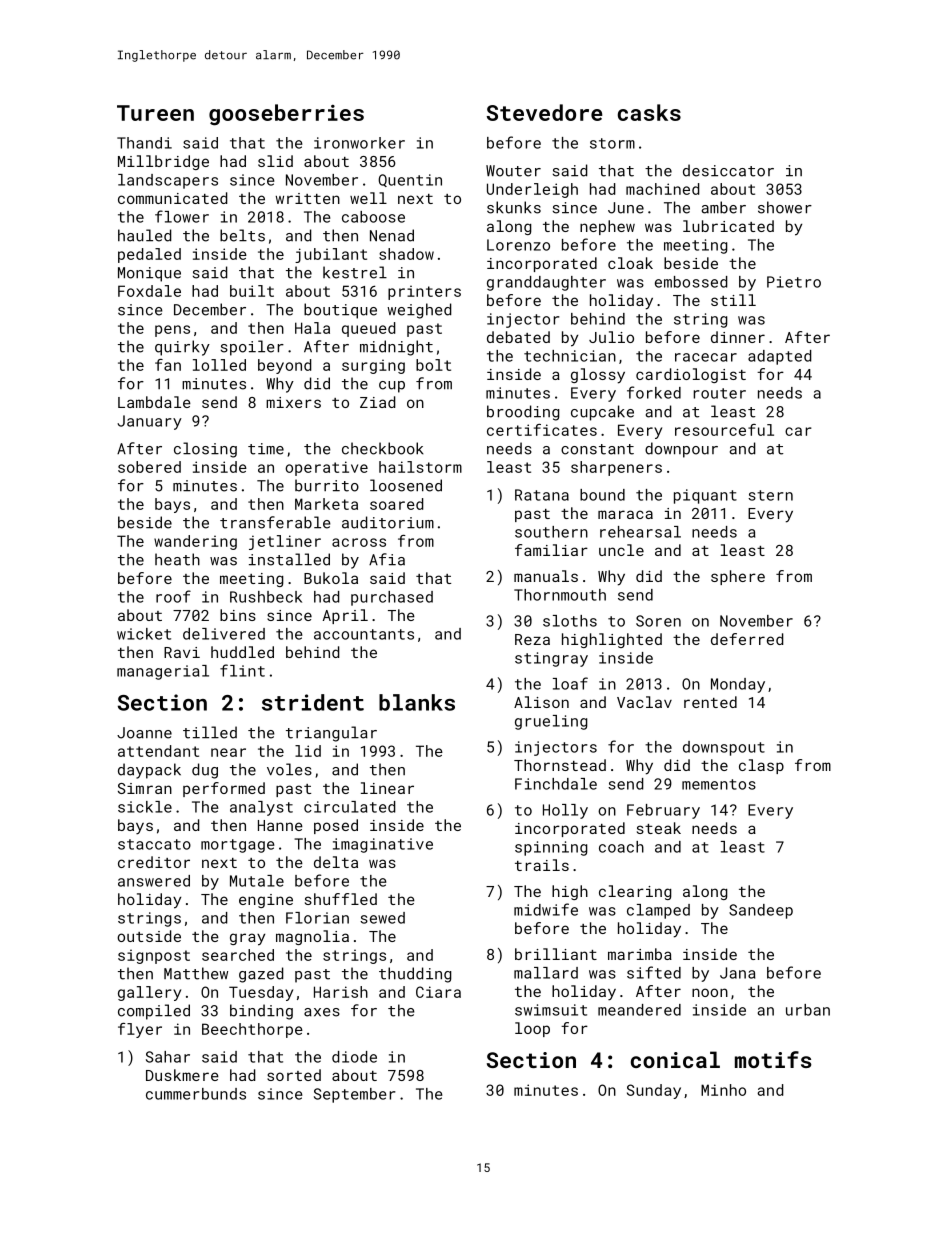 The width and height of the document is (952, 1233). What do you see at coordinates (649, 112) in the document?
I see `casks` at bounding box center [649, 112].
